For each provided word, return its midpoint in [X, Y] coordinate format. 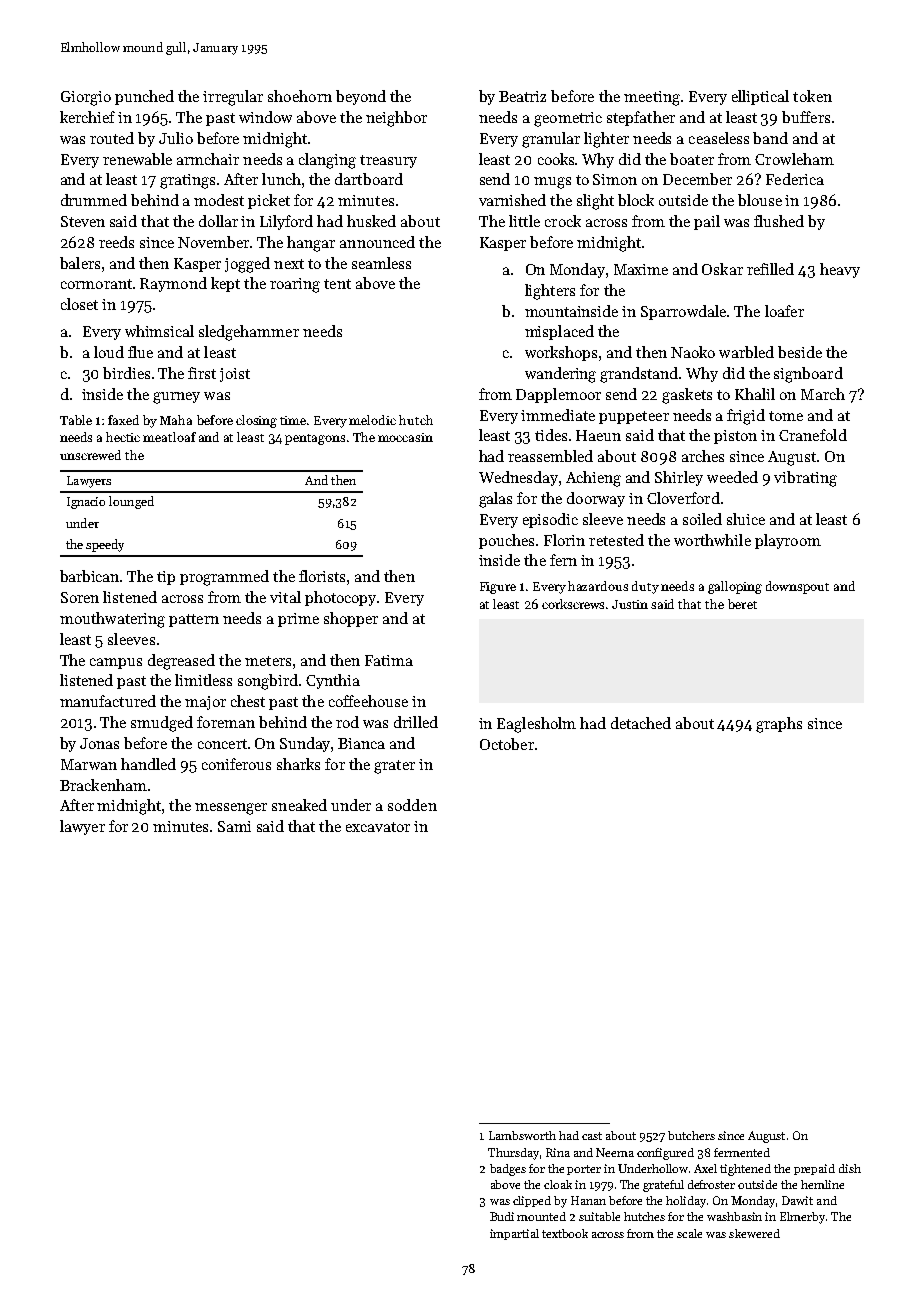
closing [256, 421]
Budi [502, 1216]
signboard [808, 375]
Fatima [389, 660]
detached [641, 723]
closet [79, 304]
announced [377, 242]
